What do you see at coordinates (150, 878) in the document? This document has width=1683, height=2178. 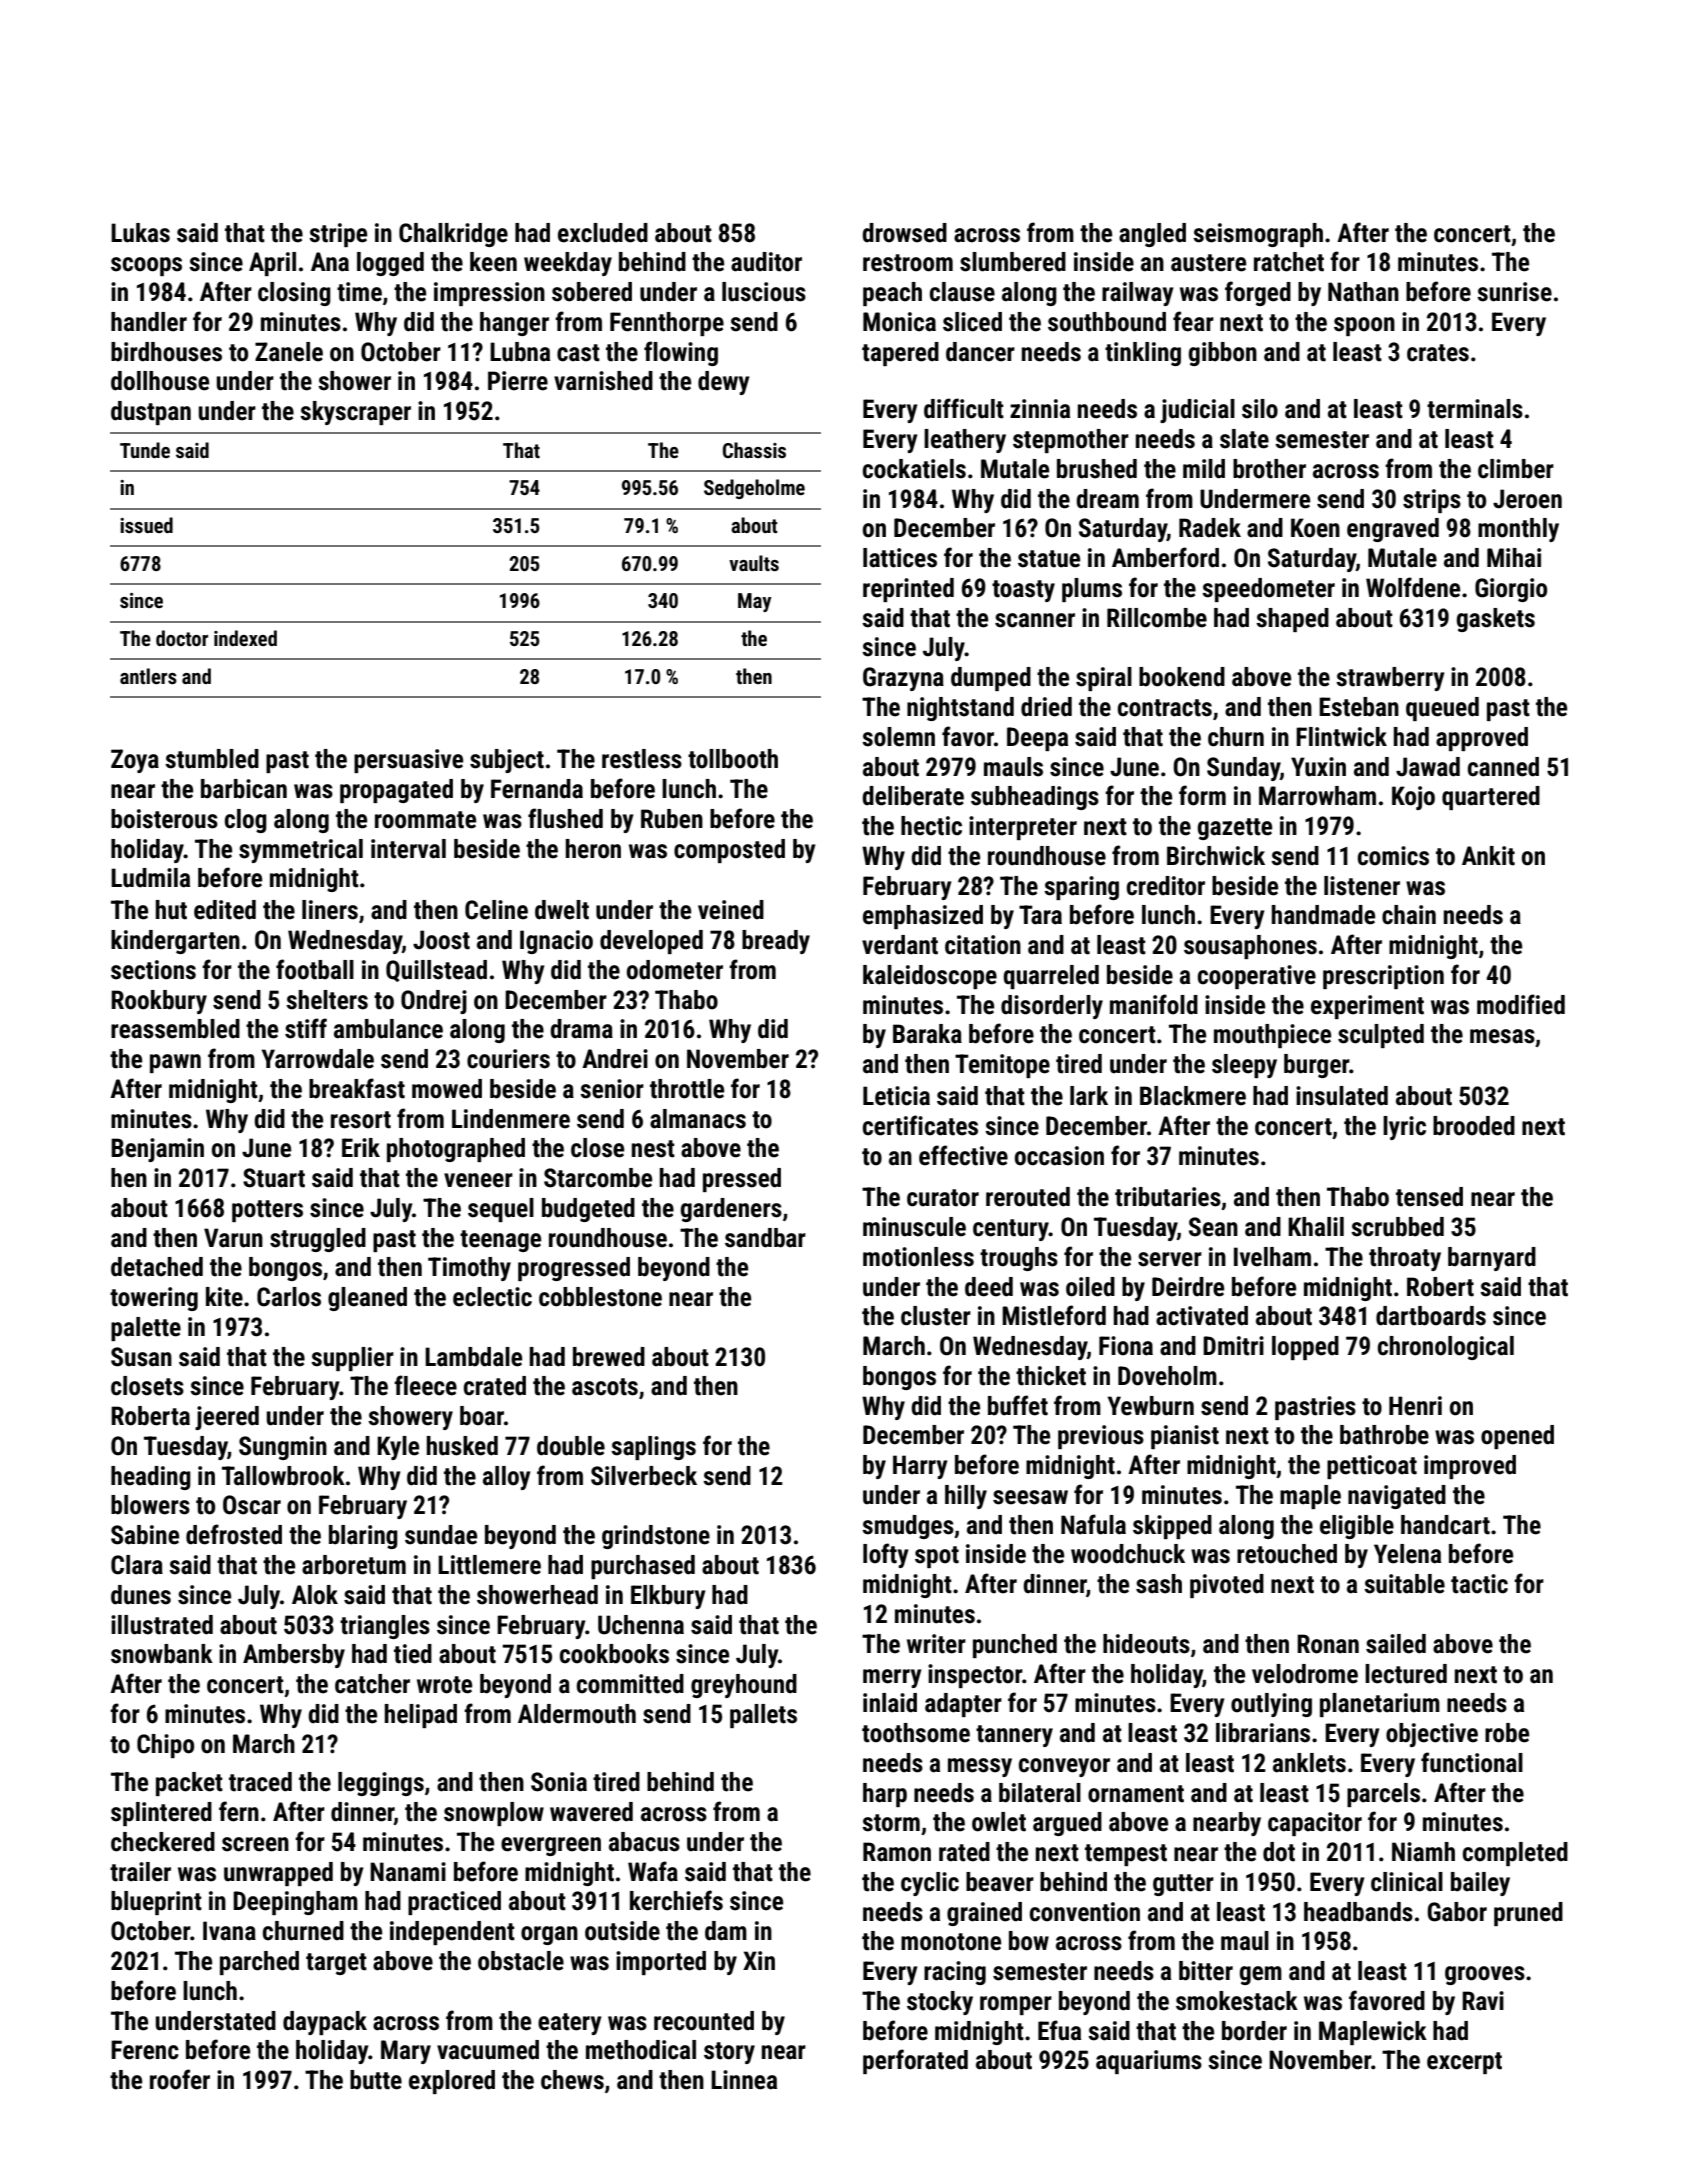 I see `Ludmila` at bounding box center [150, 878].
